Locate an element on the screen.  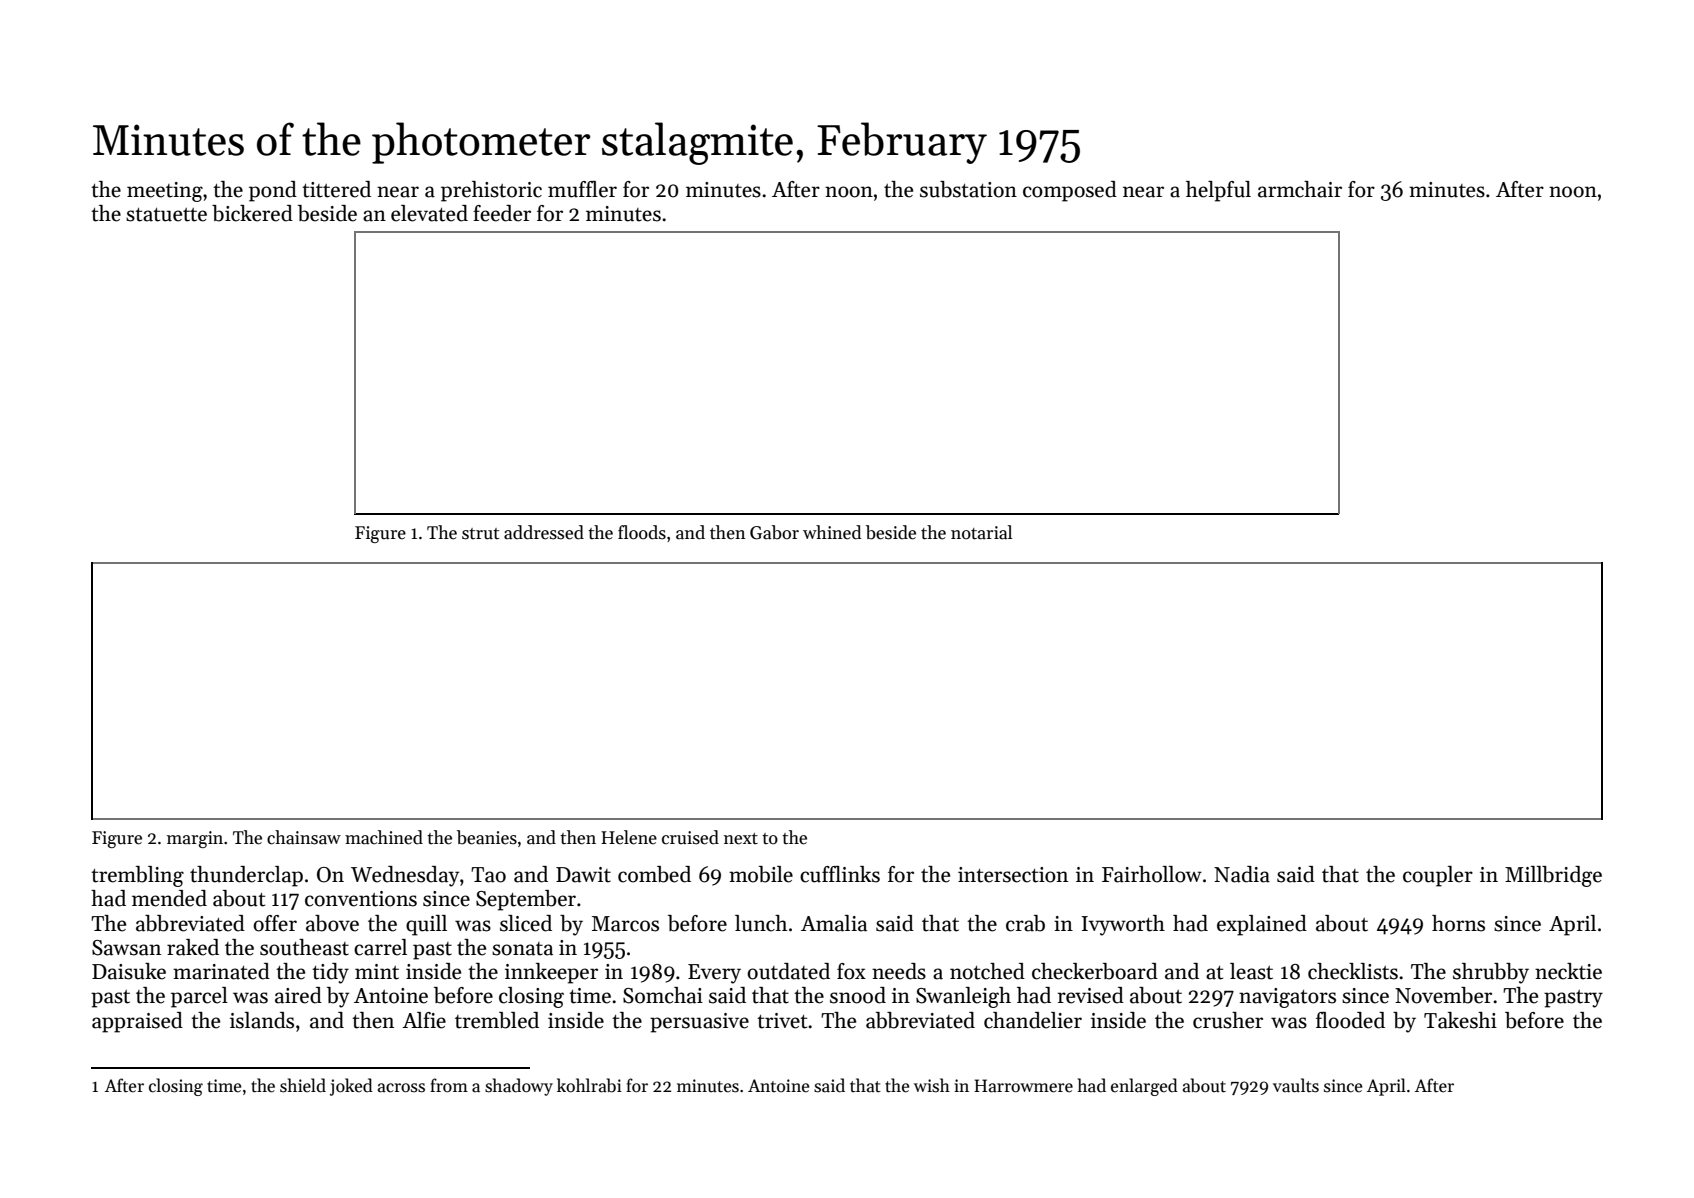
enlarged is located at coordinates (1144, 1087).
